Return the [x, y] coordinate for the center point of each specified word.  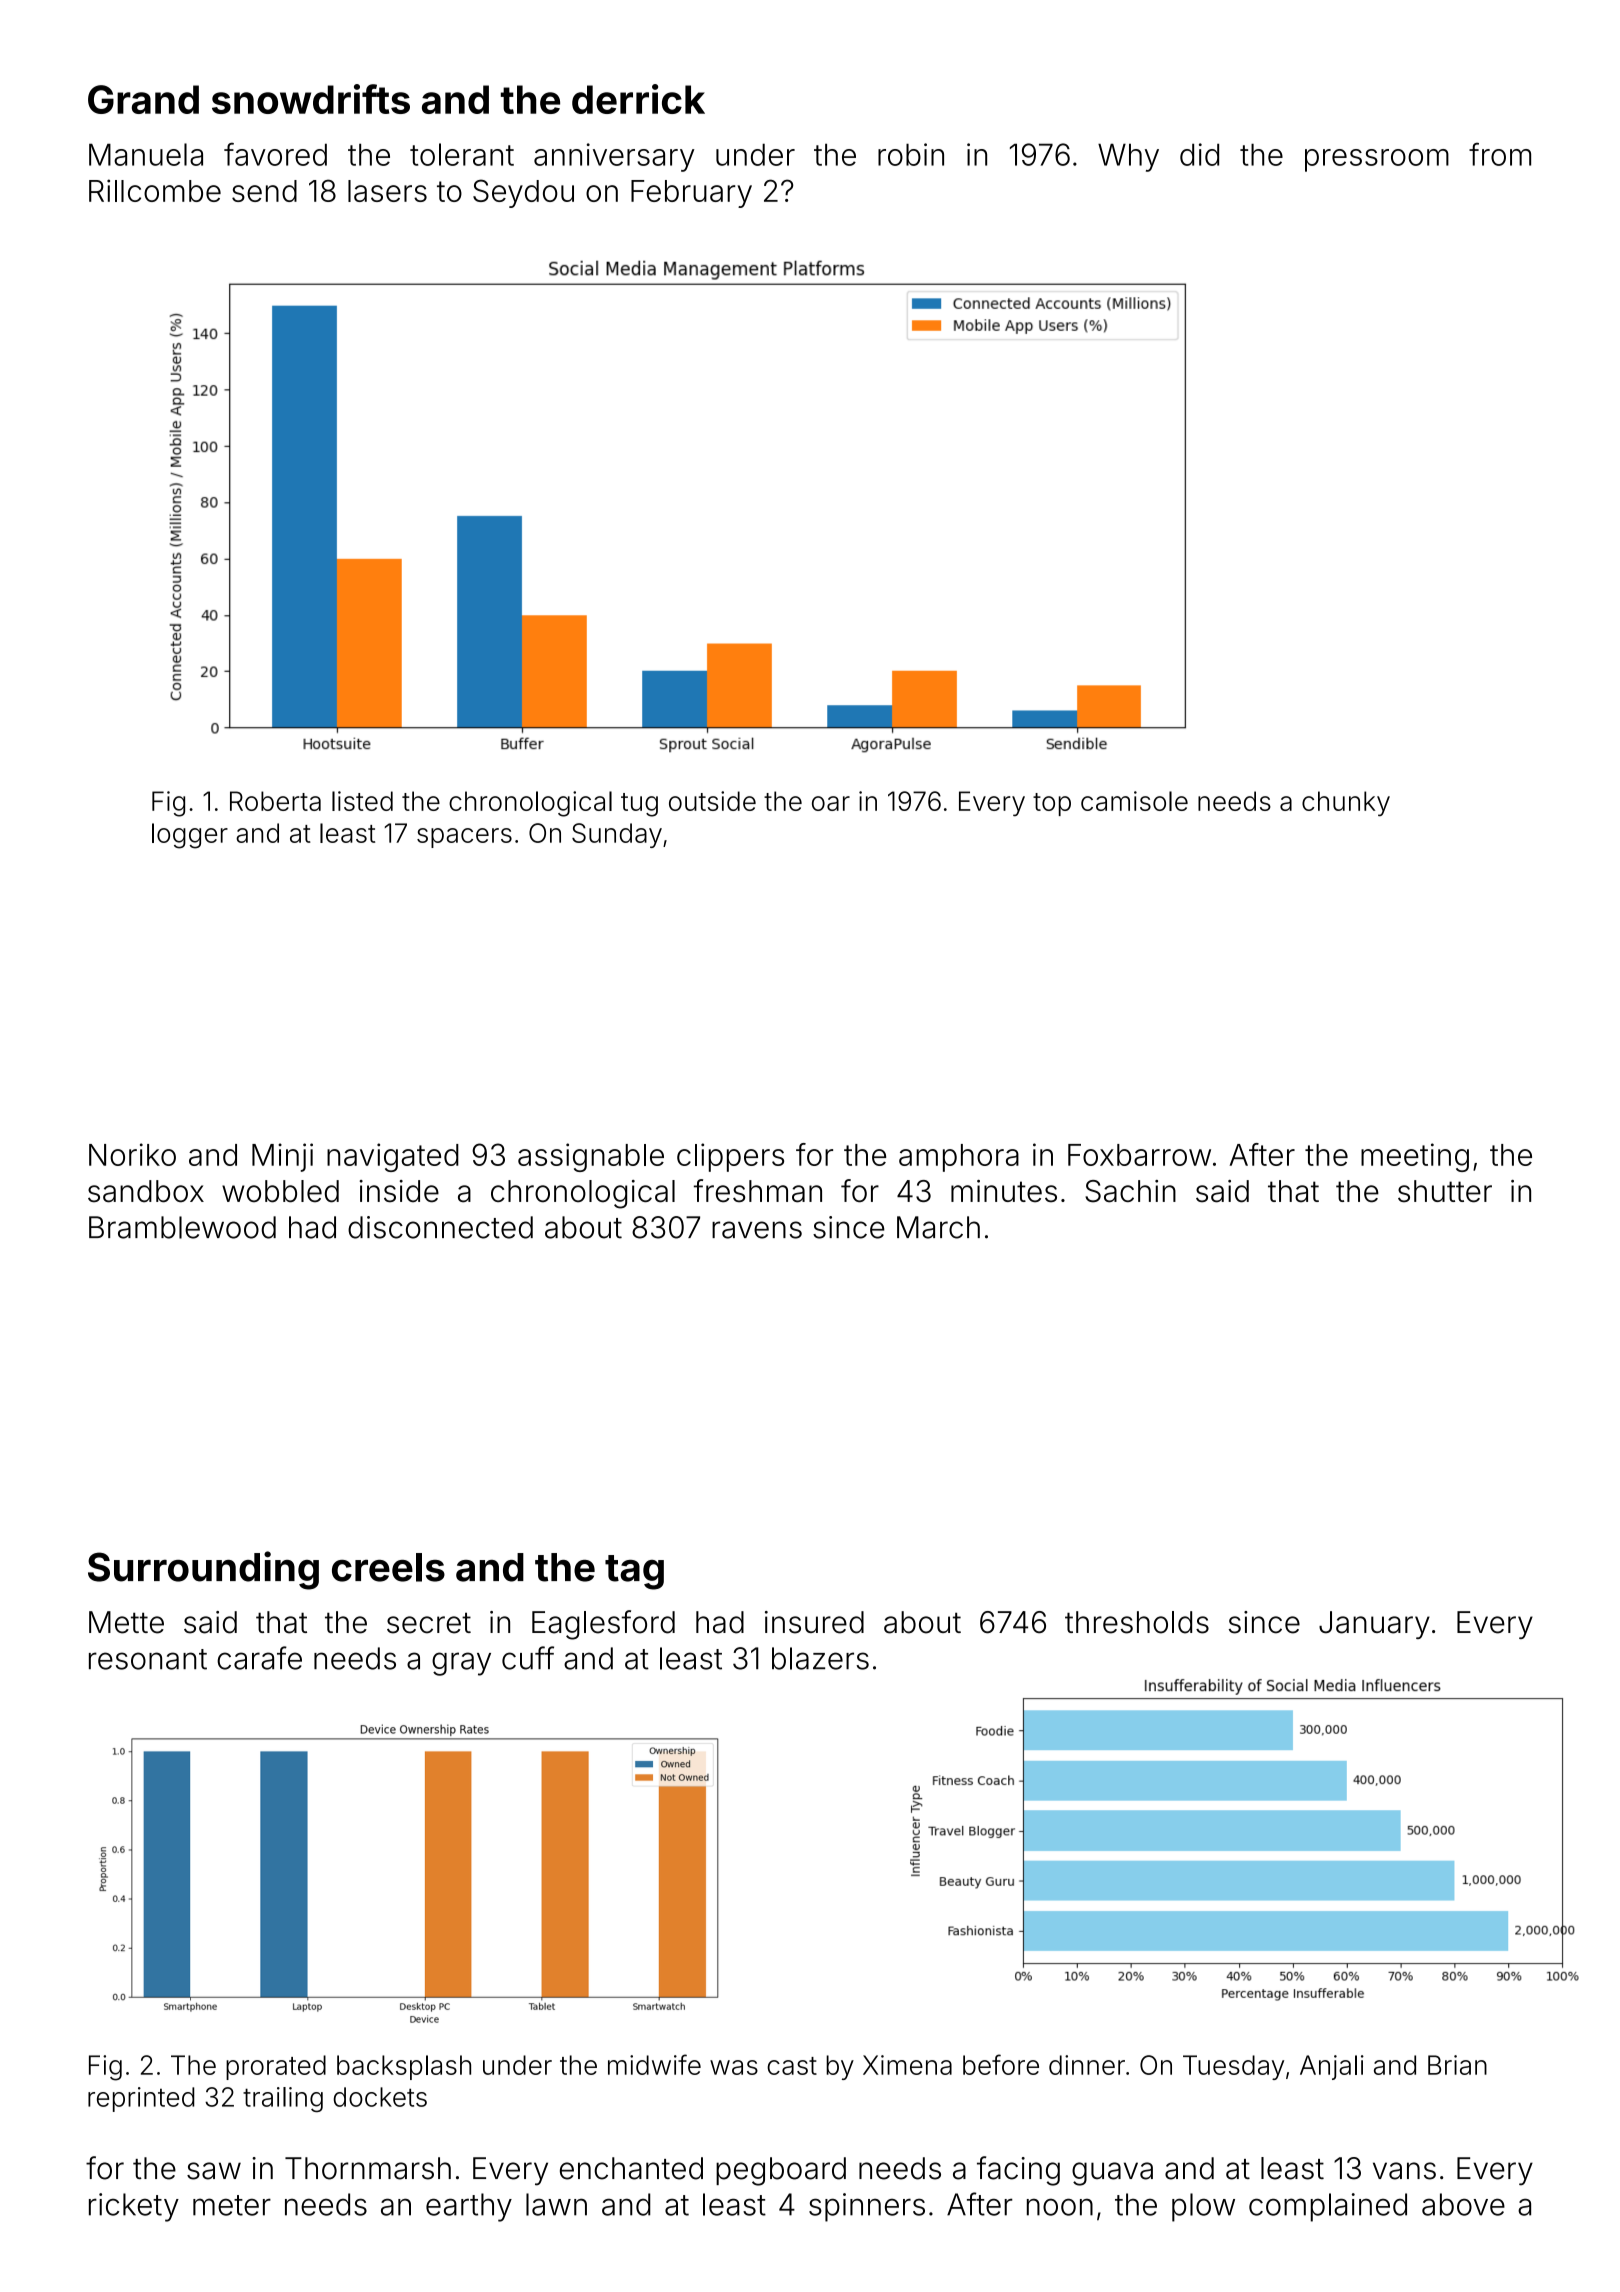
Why [1128, 157]
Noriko [132, 1154]
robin [911, 154]
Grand [143, 99]
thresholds [1137, 1622]
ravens [757, 1230]
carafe [259, 1658]
